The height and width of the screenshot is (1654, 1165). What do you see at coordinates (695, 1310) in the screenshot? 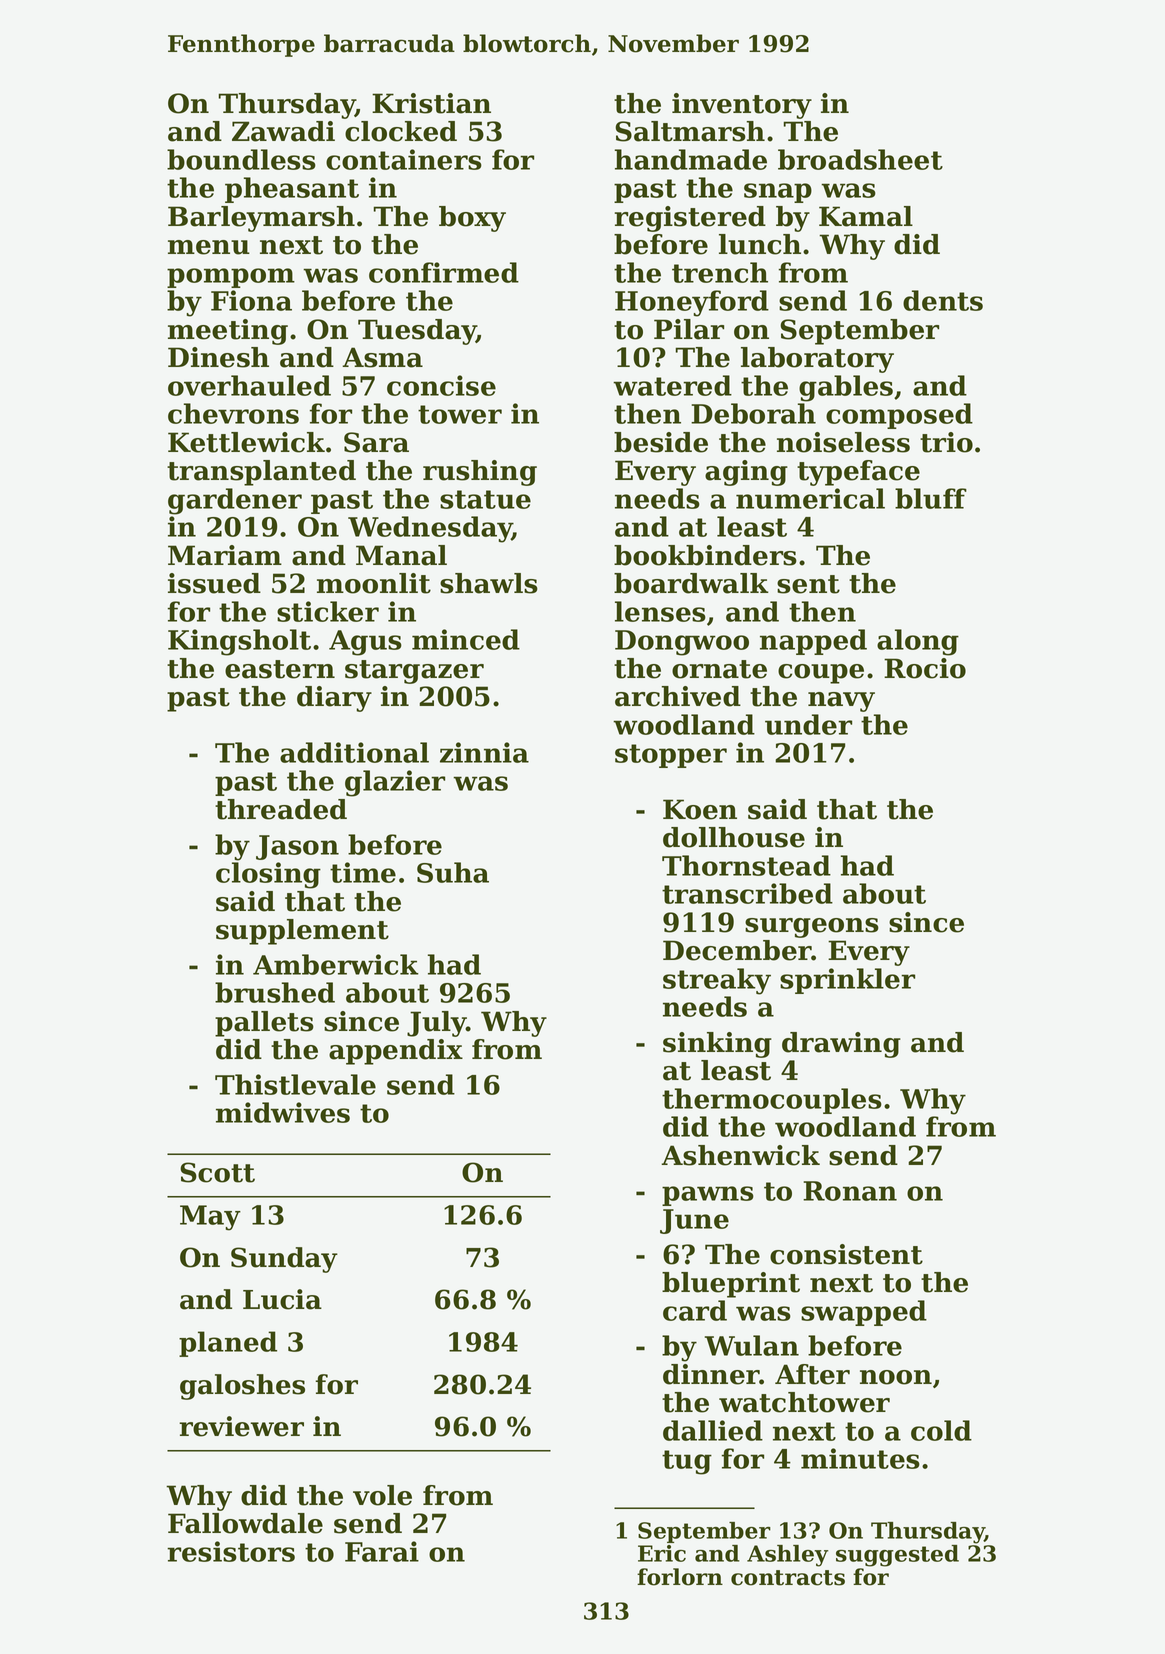
I see `card` at bounding box center [695, 1310].
